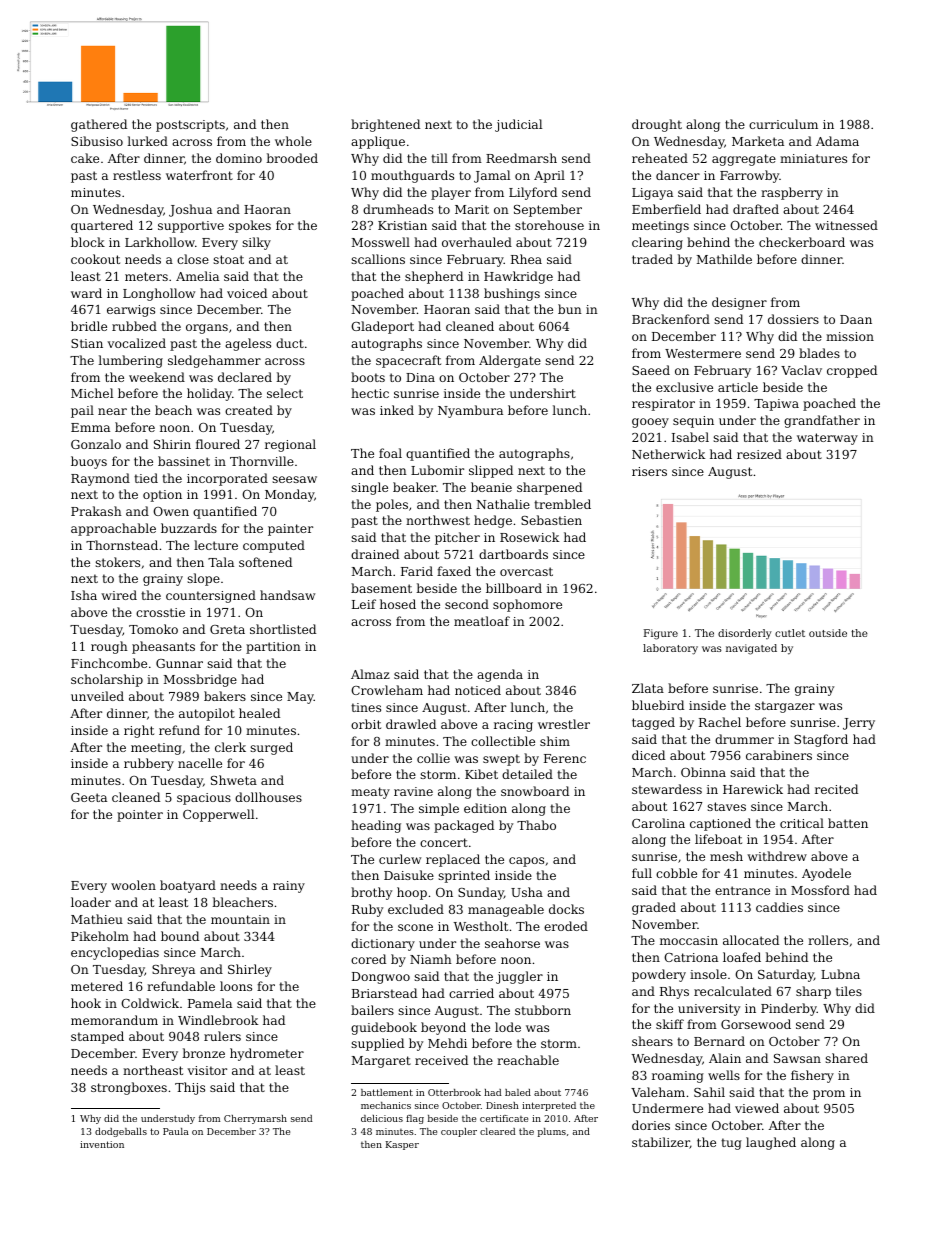 The height and width of the document is (1233, 952). What do you see at coordinates (570, 309) in the document?
I see `bun` at bounding box center [570, 309].
